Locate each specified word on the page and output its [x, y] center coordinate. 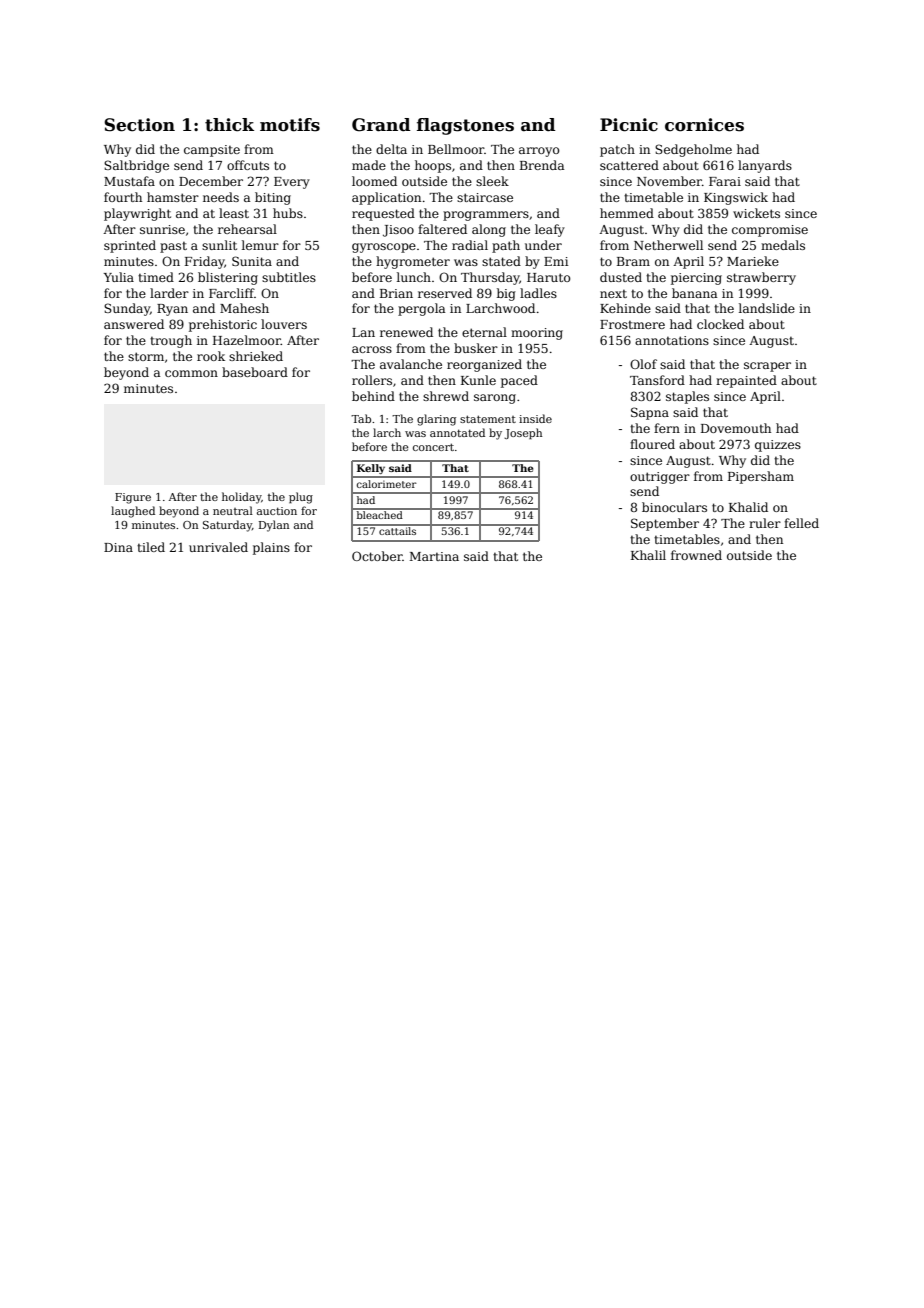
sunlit [219, 245]
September [665, 524]
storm [146, 356]
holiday [241, 498]
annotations [672, 340]
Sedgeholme [693, 150]
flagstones [465, 126]
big [506, 294]
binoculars [674, 507]
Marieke [753, 261]
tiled [151, 547]
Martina [434, 556]
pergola [422, 309]
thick [229, 125]
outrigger [660, 478]
